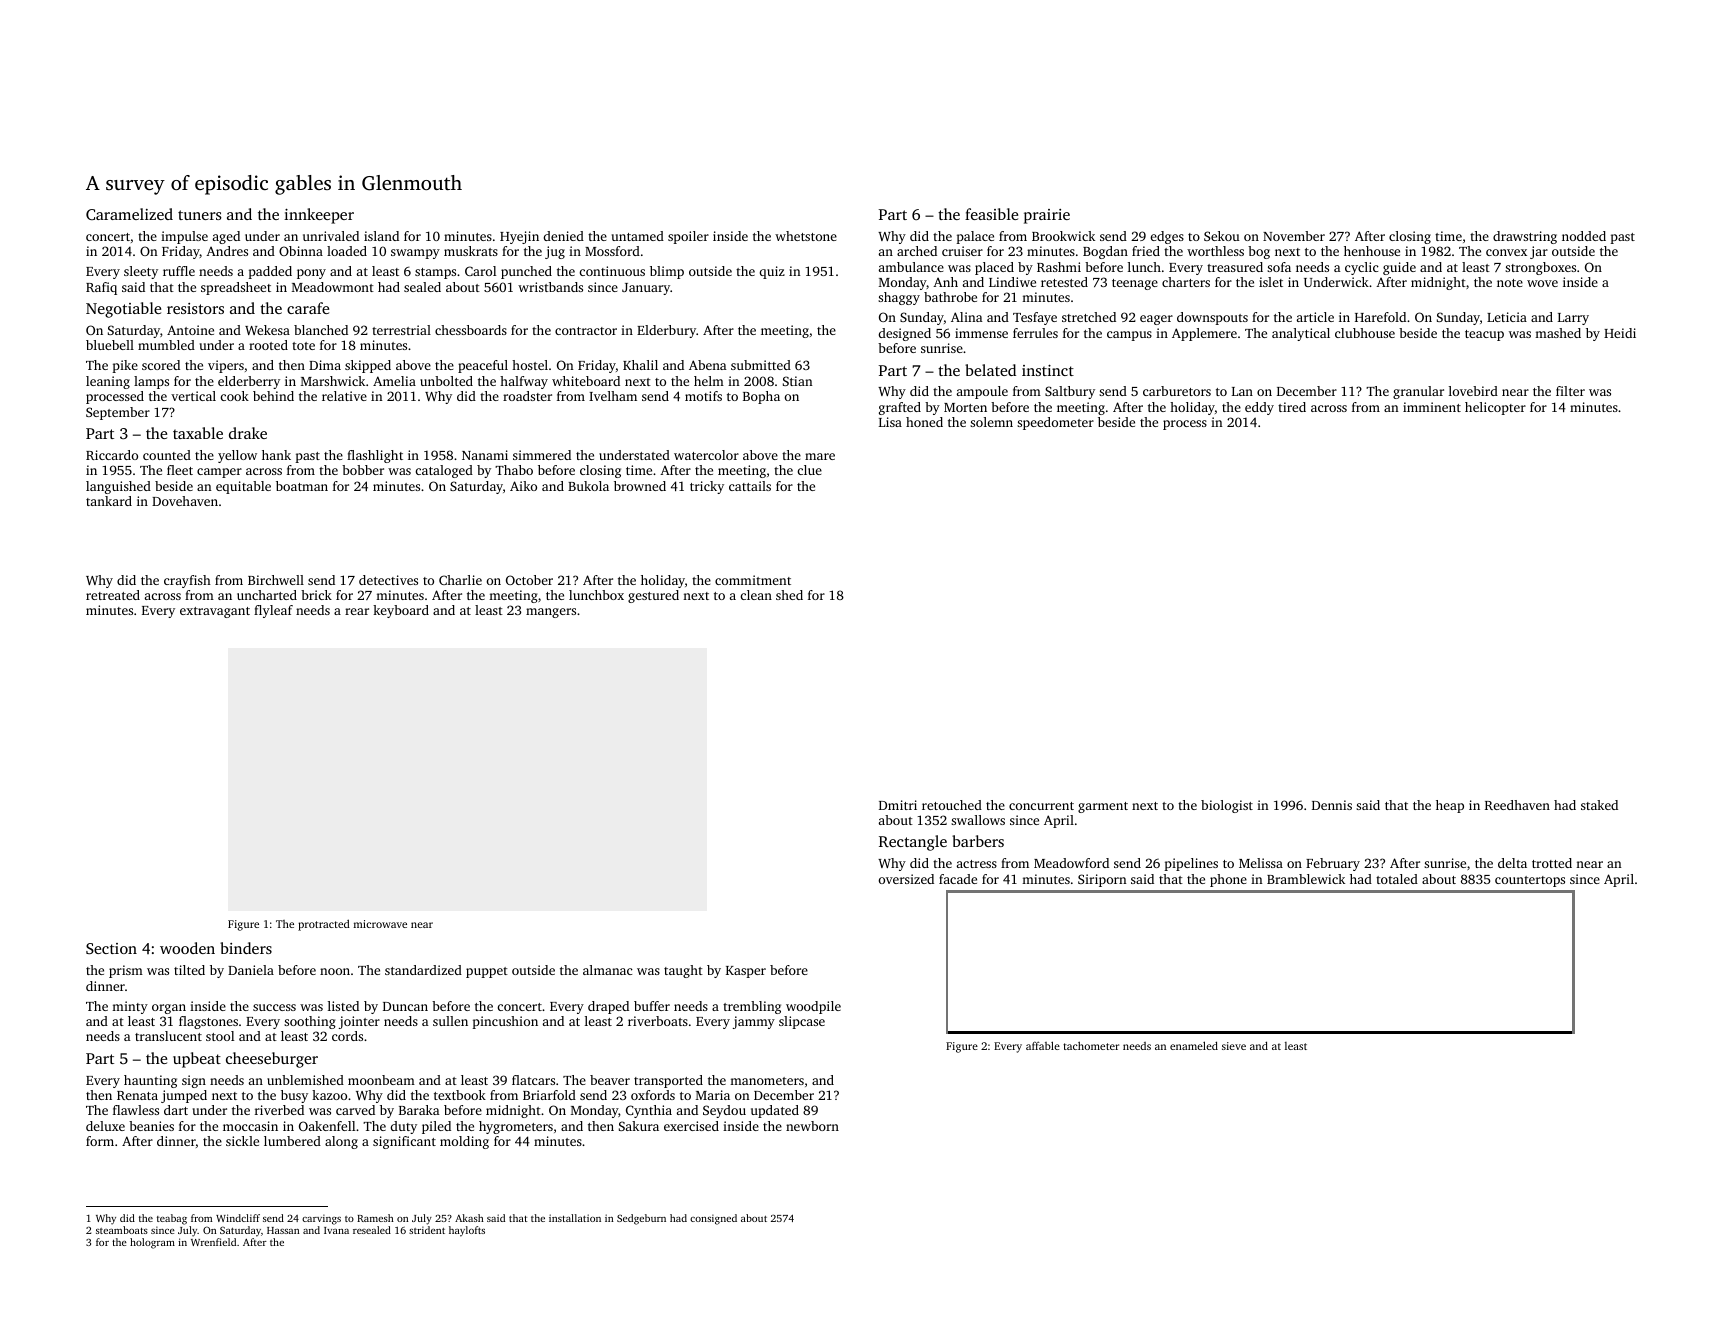 The width and height of the page is (1728, 1335). I want to click on along, so click(341, 1142).
